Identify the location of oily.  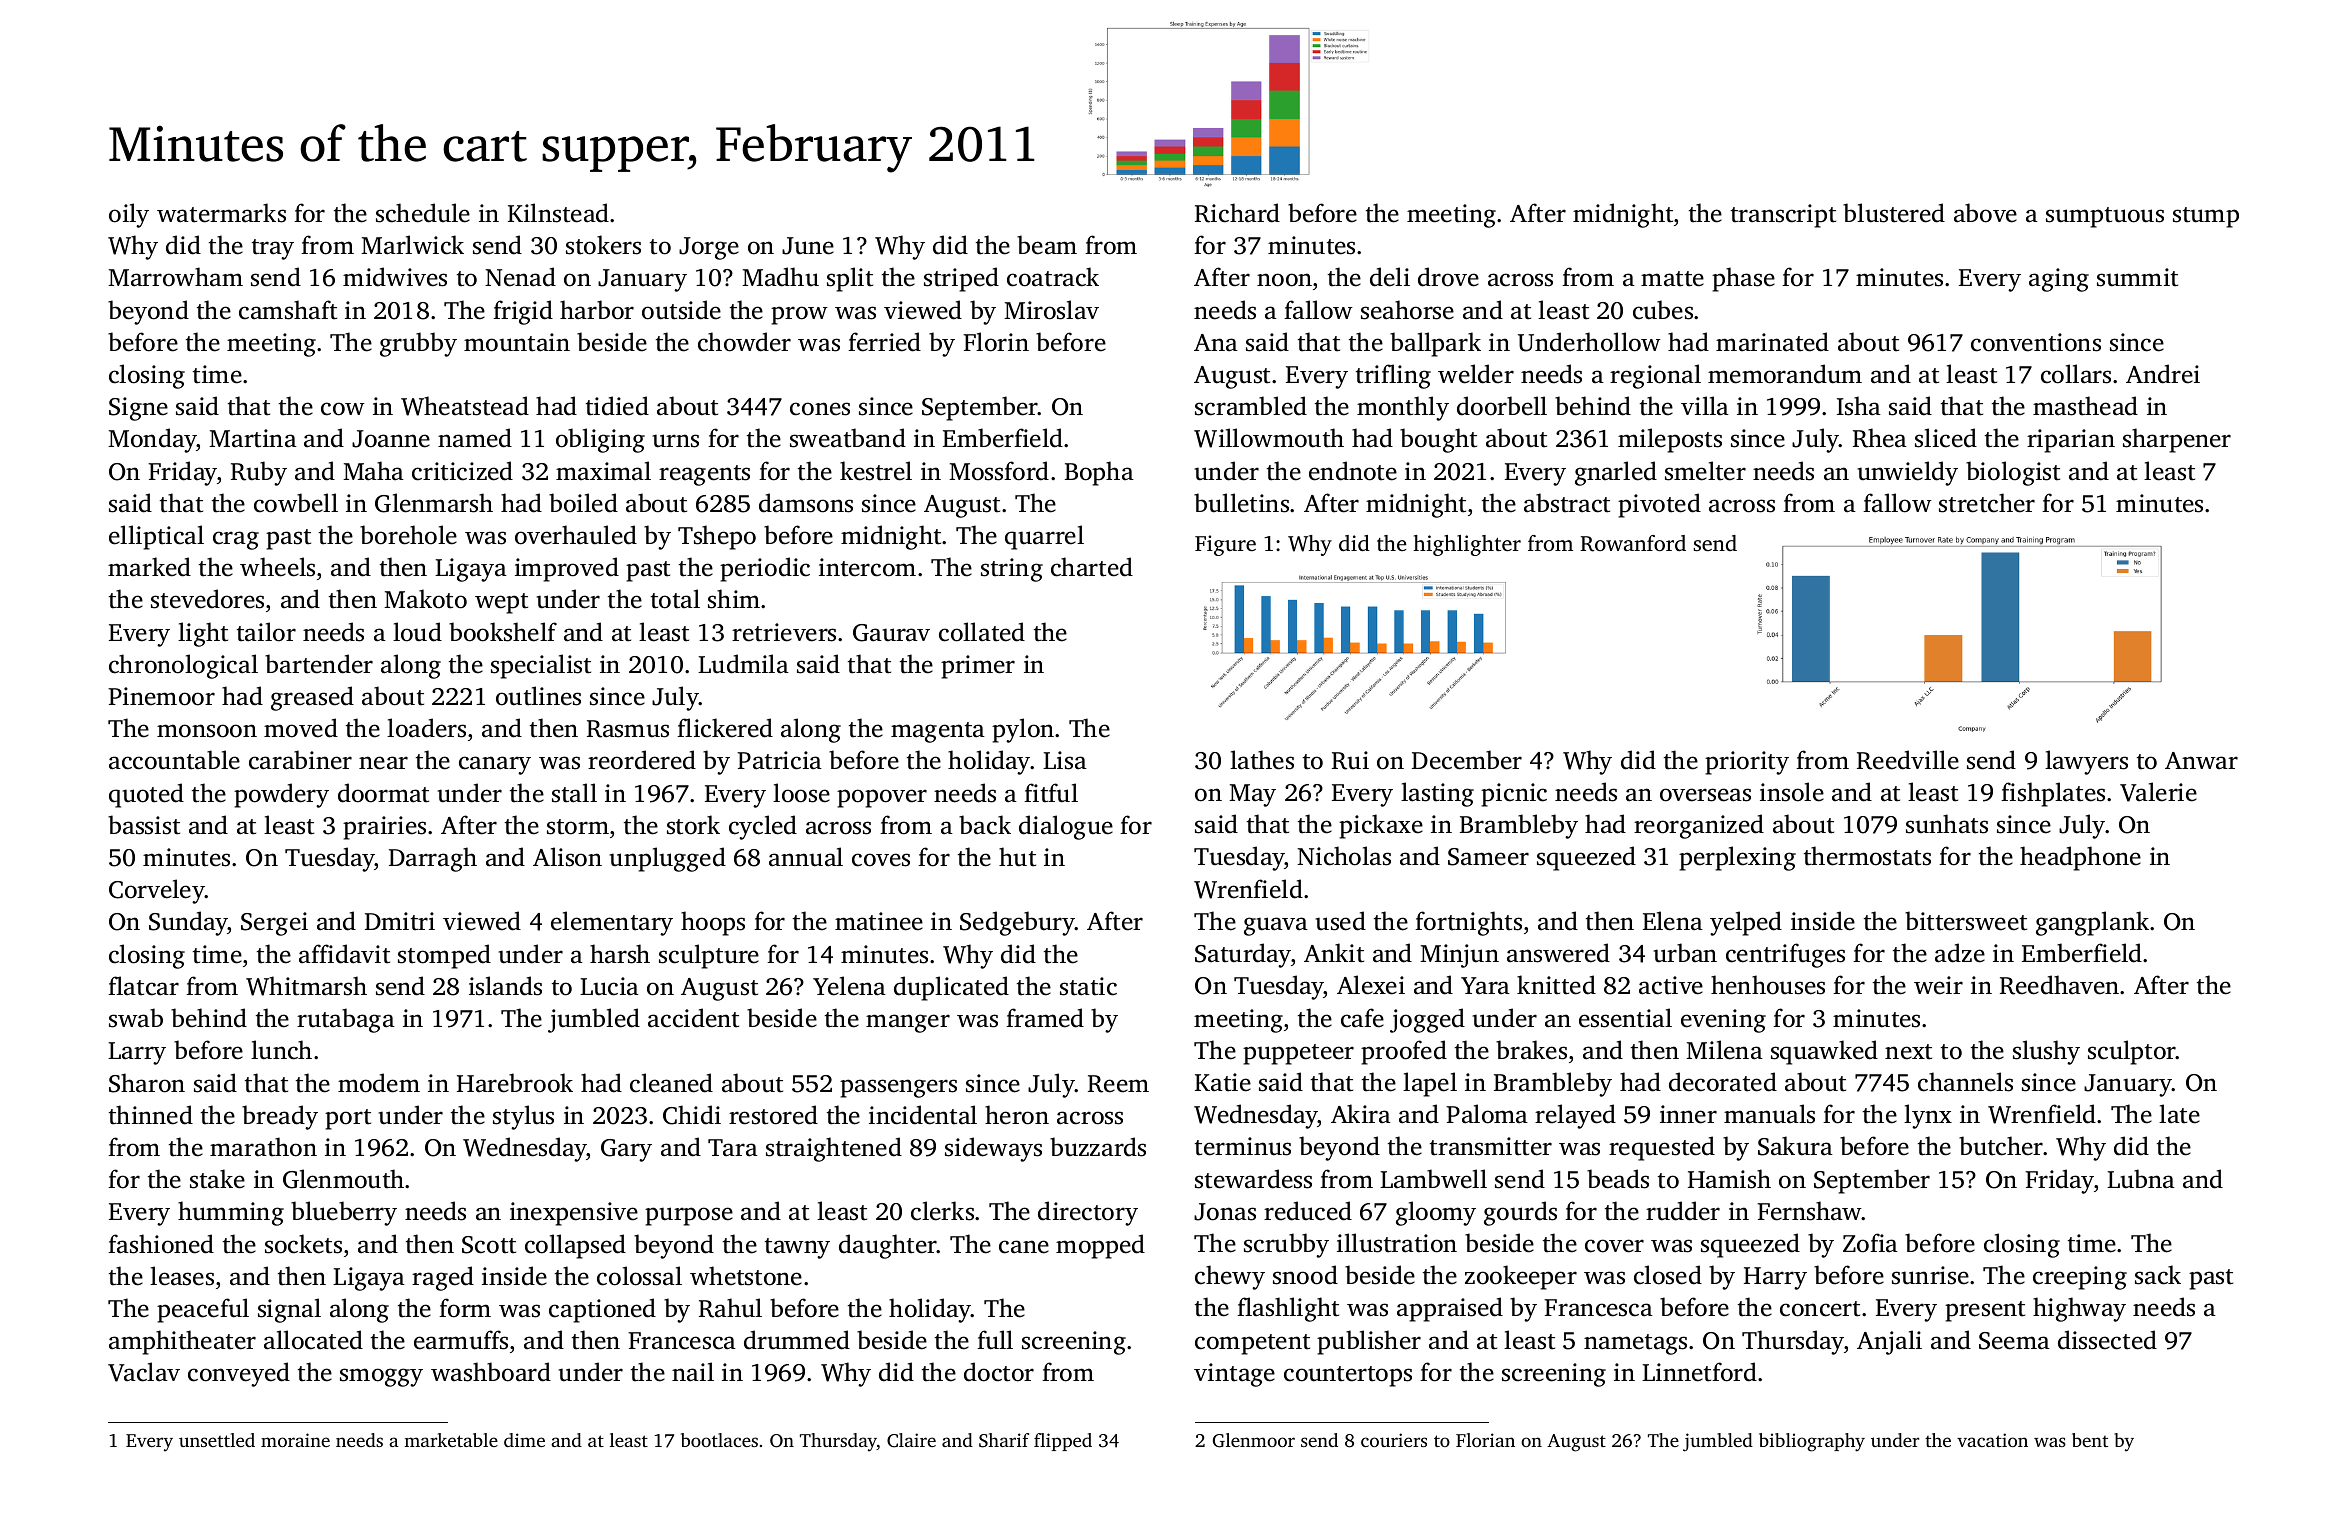
(129, 215).
